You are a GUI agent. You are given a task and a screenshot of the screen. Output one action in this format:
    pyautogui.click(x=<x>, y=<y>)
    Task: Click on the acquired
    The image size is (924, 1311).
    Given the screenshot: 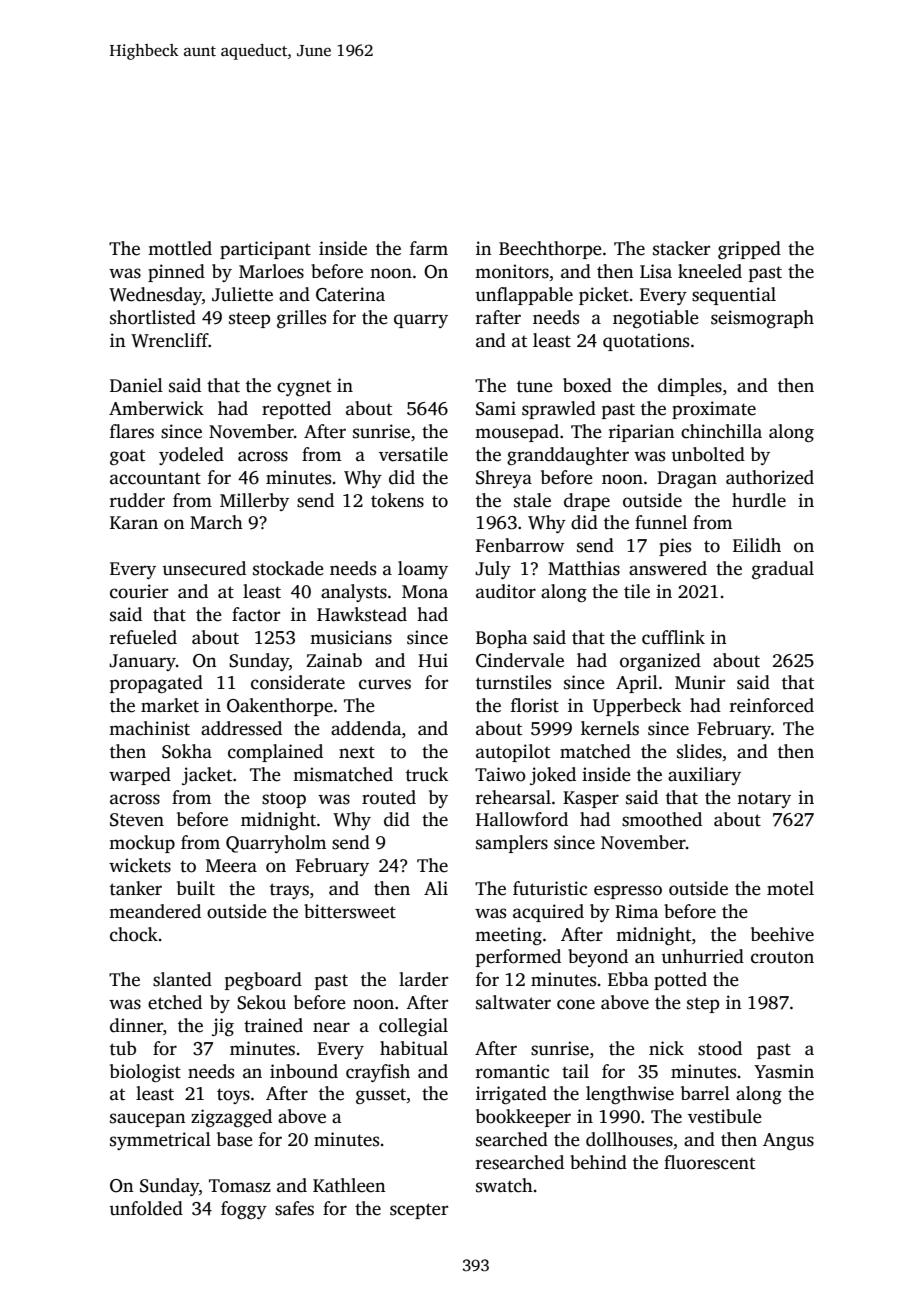 What is the action you would take?
    pyautogui.click(x=548, y=913)
